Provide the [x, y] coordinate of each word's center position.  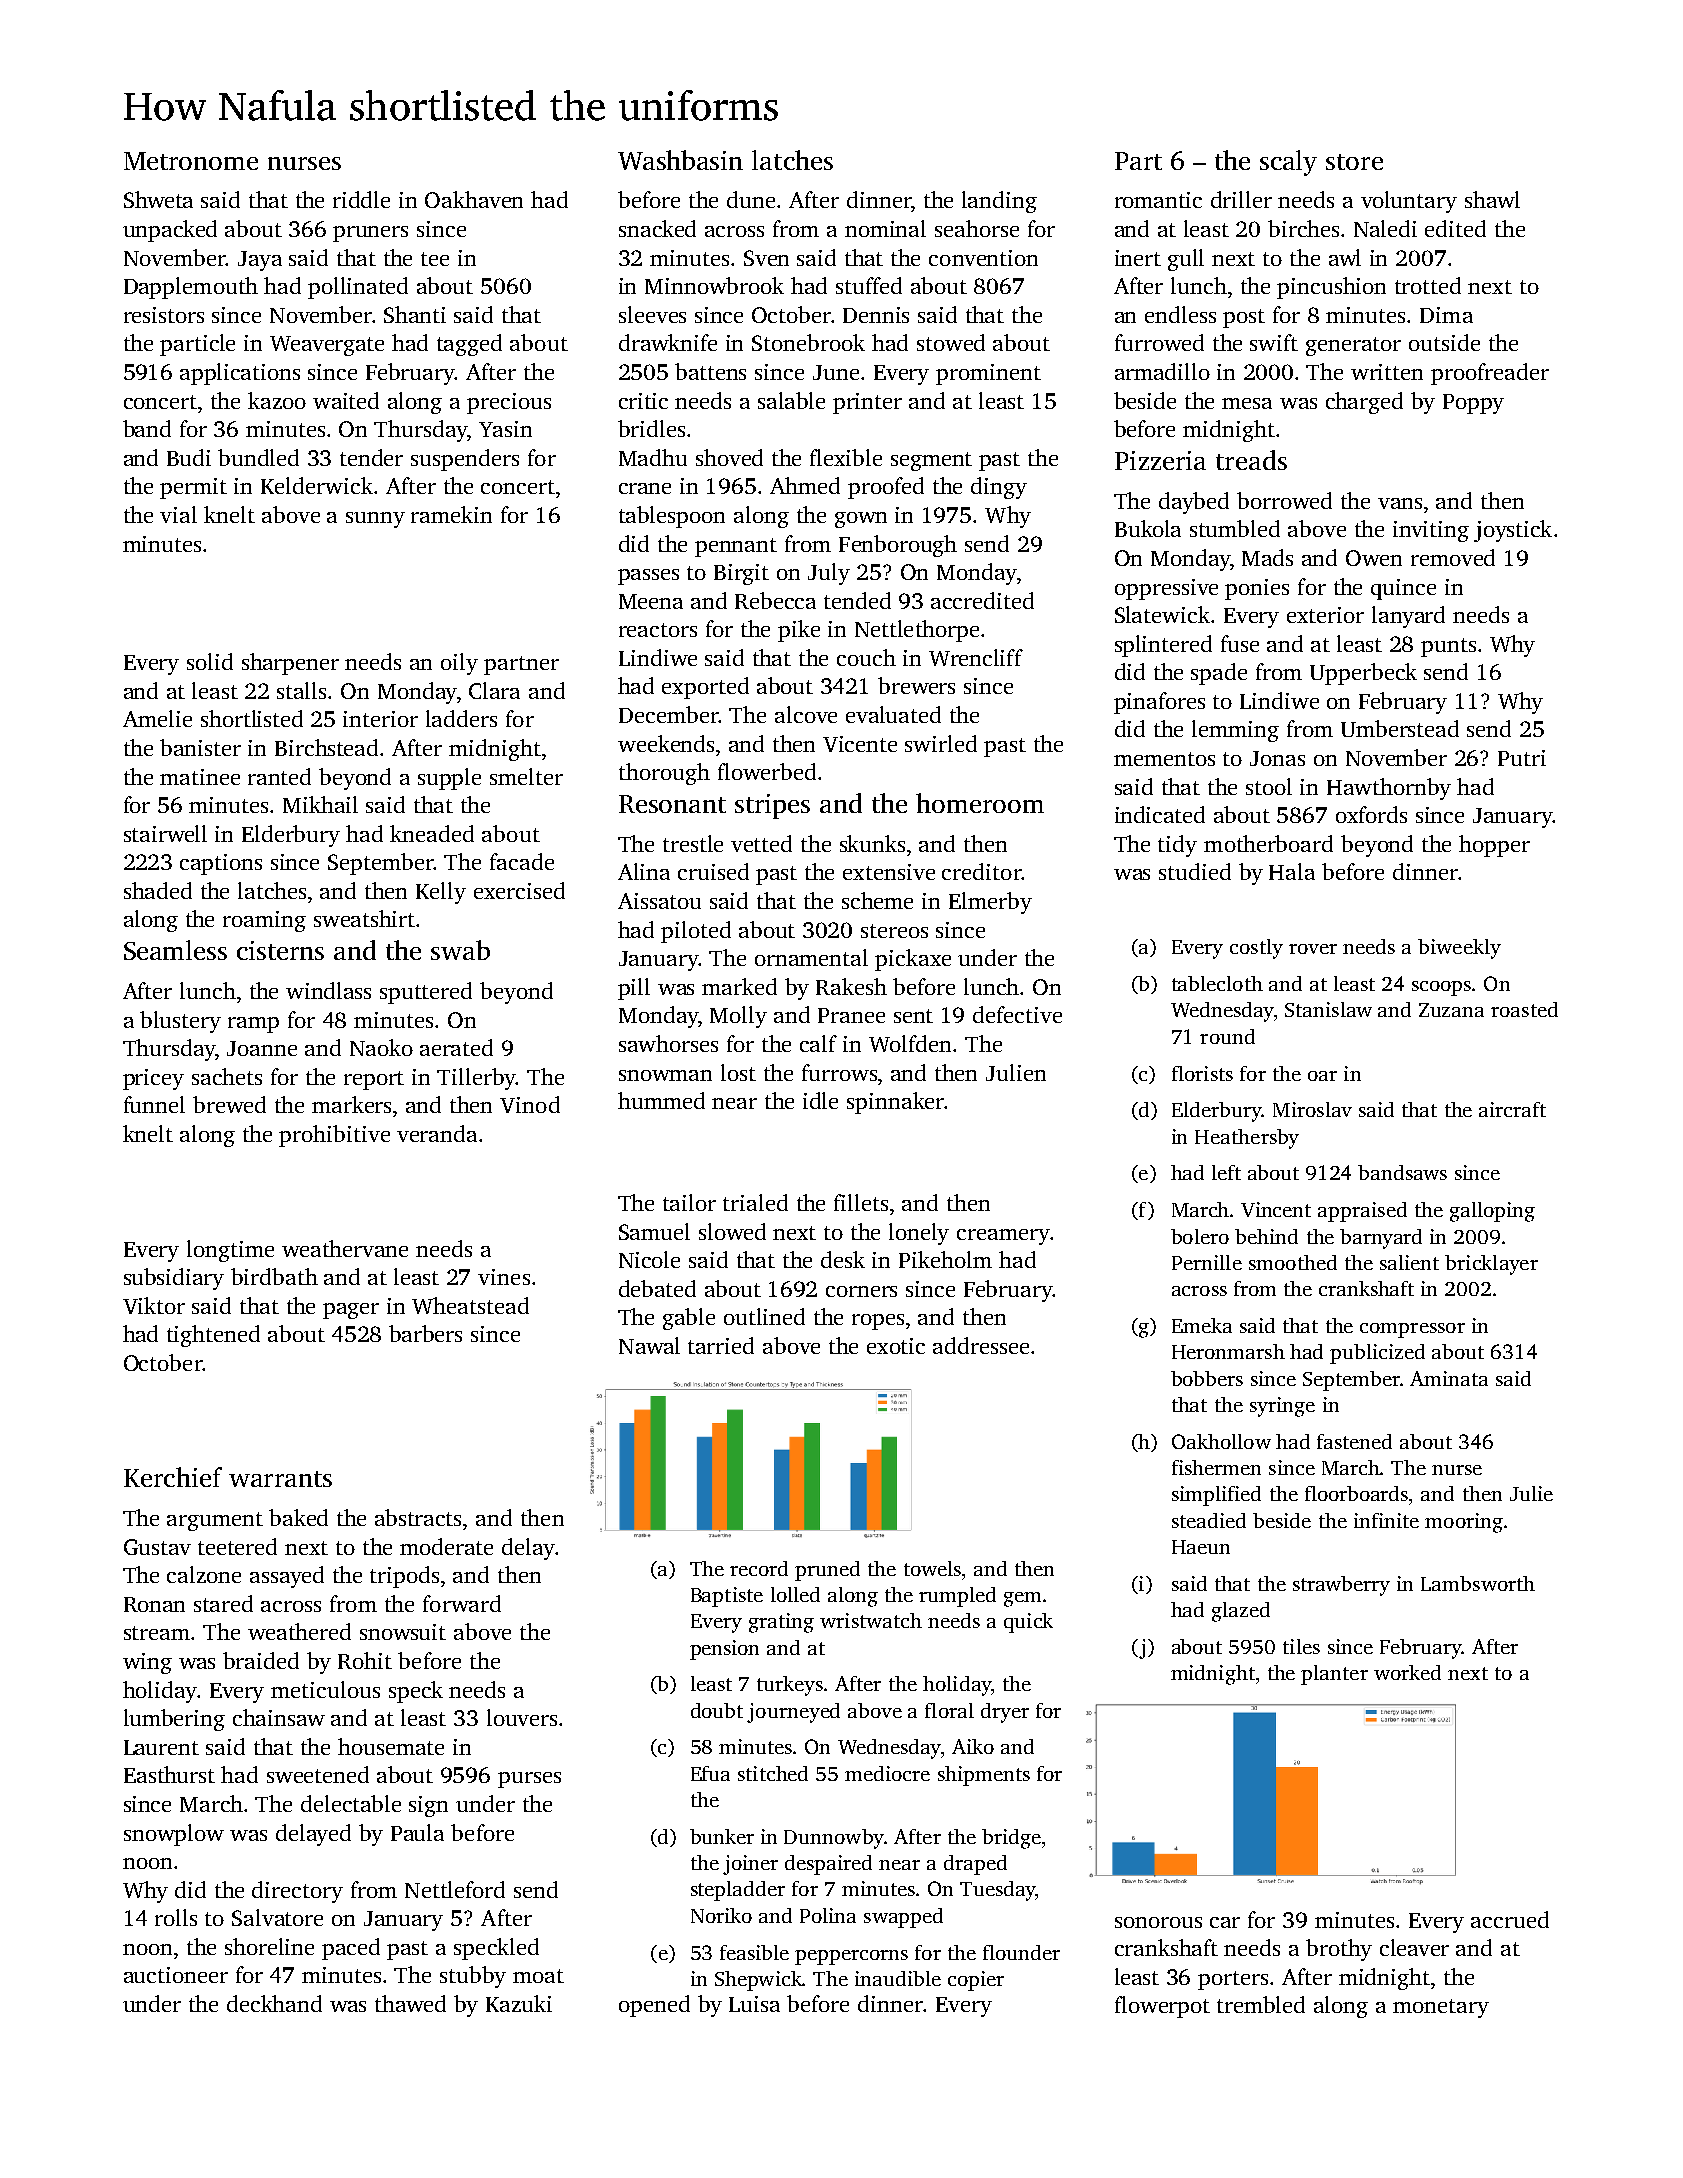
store [1354, 162]
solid [210, 661]
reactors [658, 630]
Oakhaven [474, 199]
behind [1266, 1236]
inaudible [898, 1978]
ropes [878, 1322]
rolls [176, 1917]
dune [751, 199]
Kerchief [173, 1477]
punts [1448, 647]
